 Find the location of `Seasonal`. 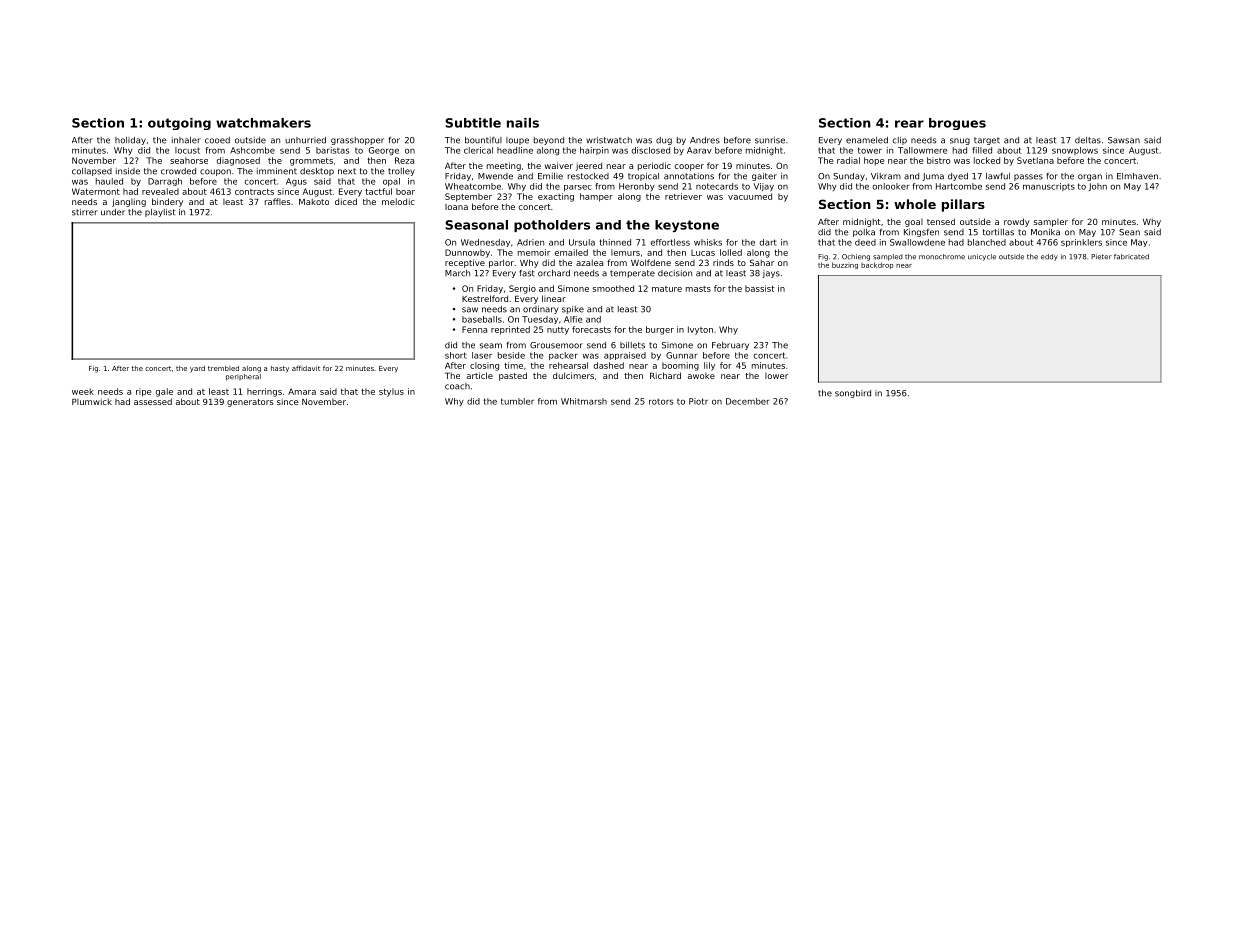

Seasonal is located at coordinates (476, 225).
